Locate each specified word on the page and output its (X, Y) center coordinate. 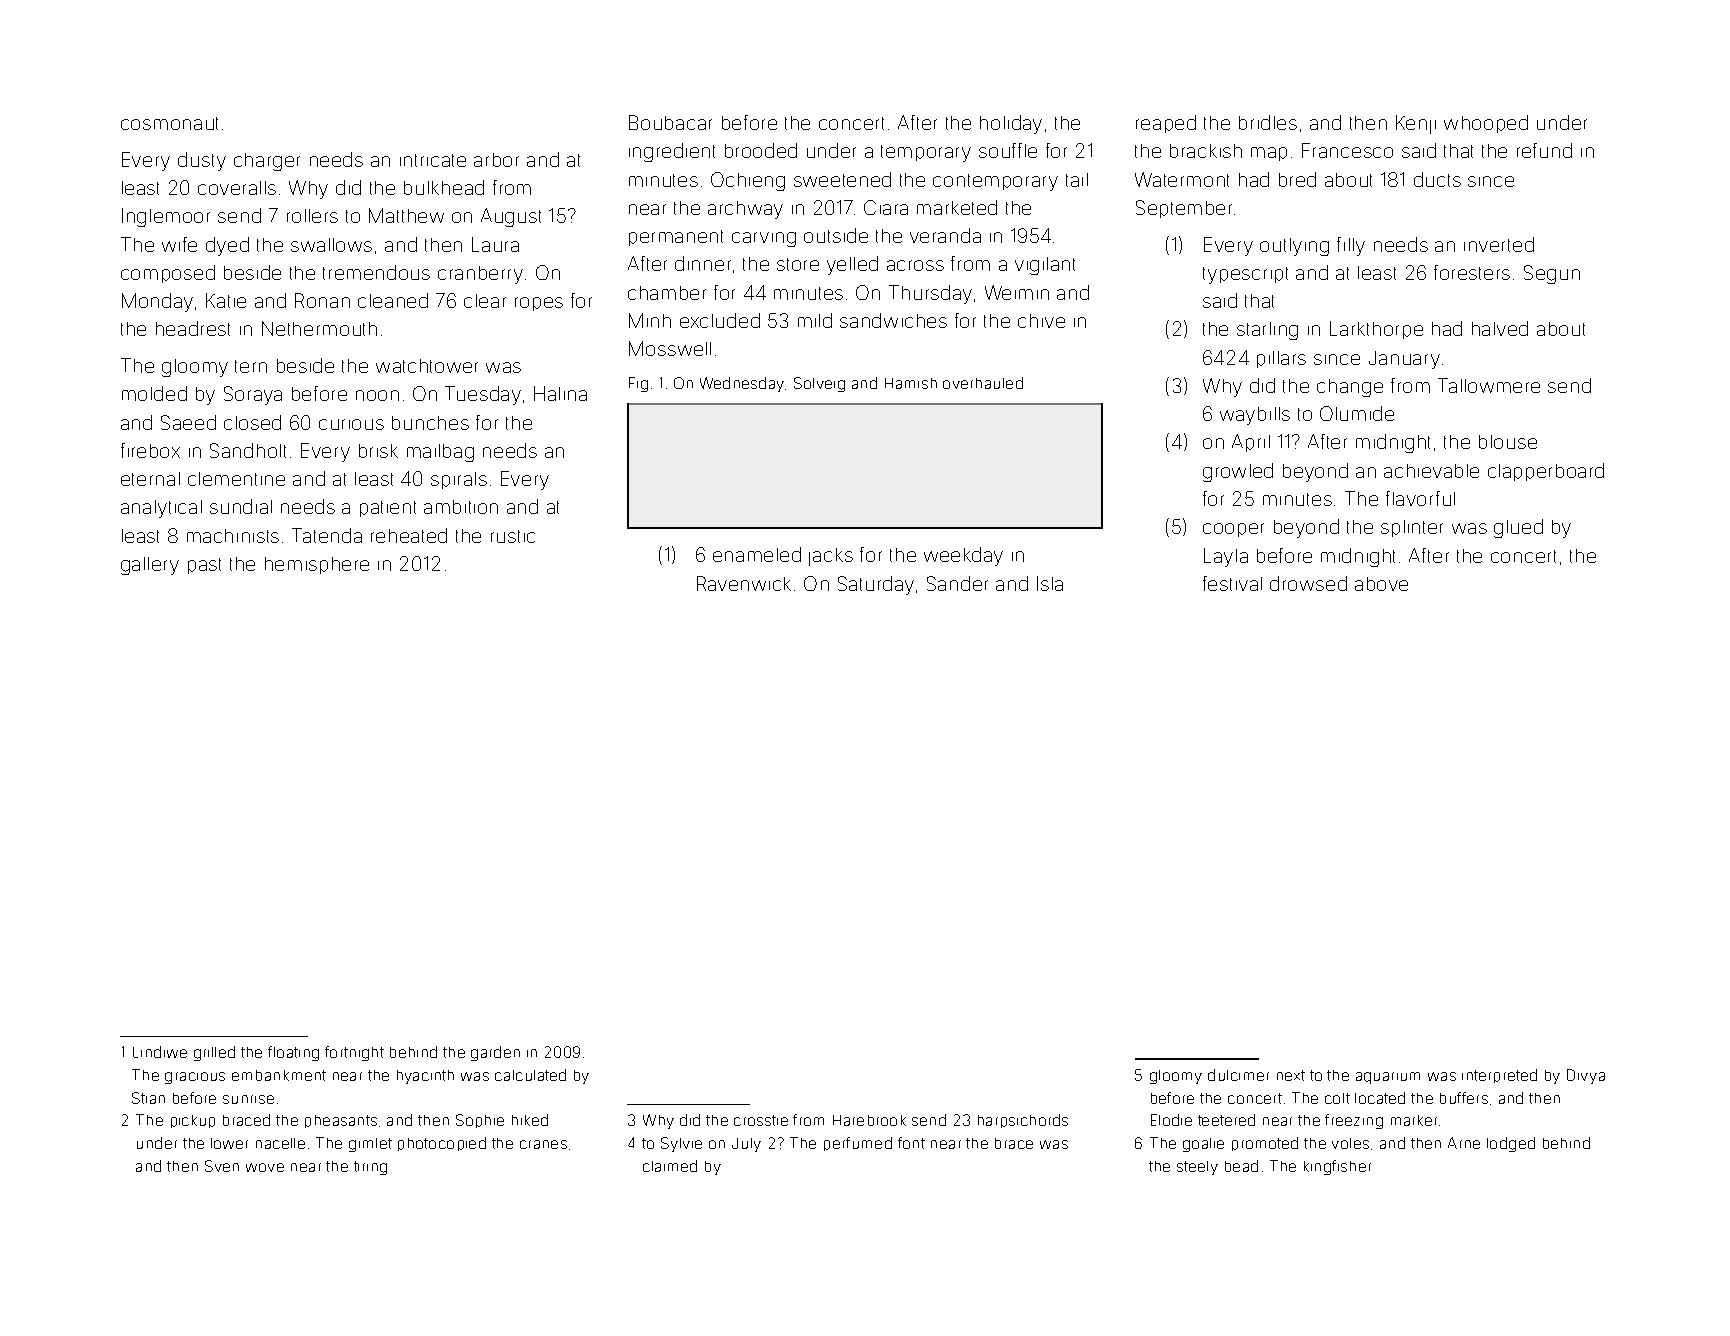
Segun (1552, 274)
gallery (150, 566)
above (1381, 584)
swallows (331, 245)
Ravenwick (744, 583)
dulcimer (1238, 1075)
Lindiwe (160, 1052)
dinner (703, 263)
